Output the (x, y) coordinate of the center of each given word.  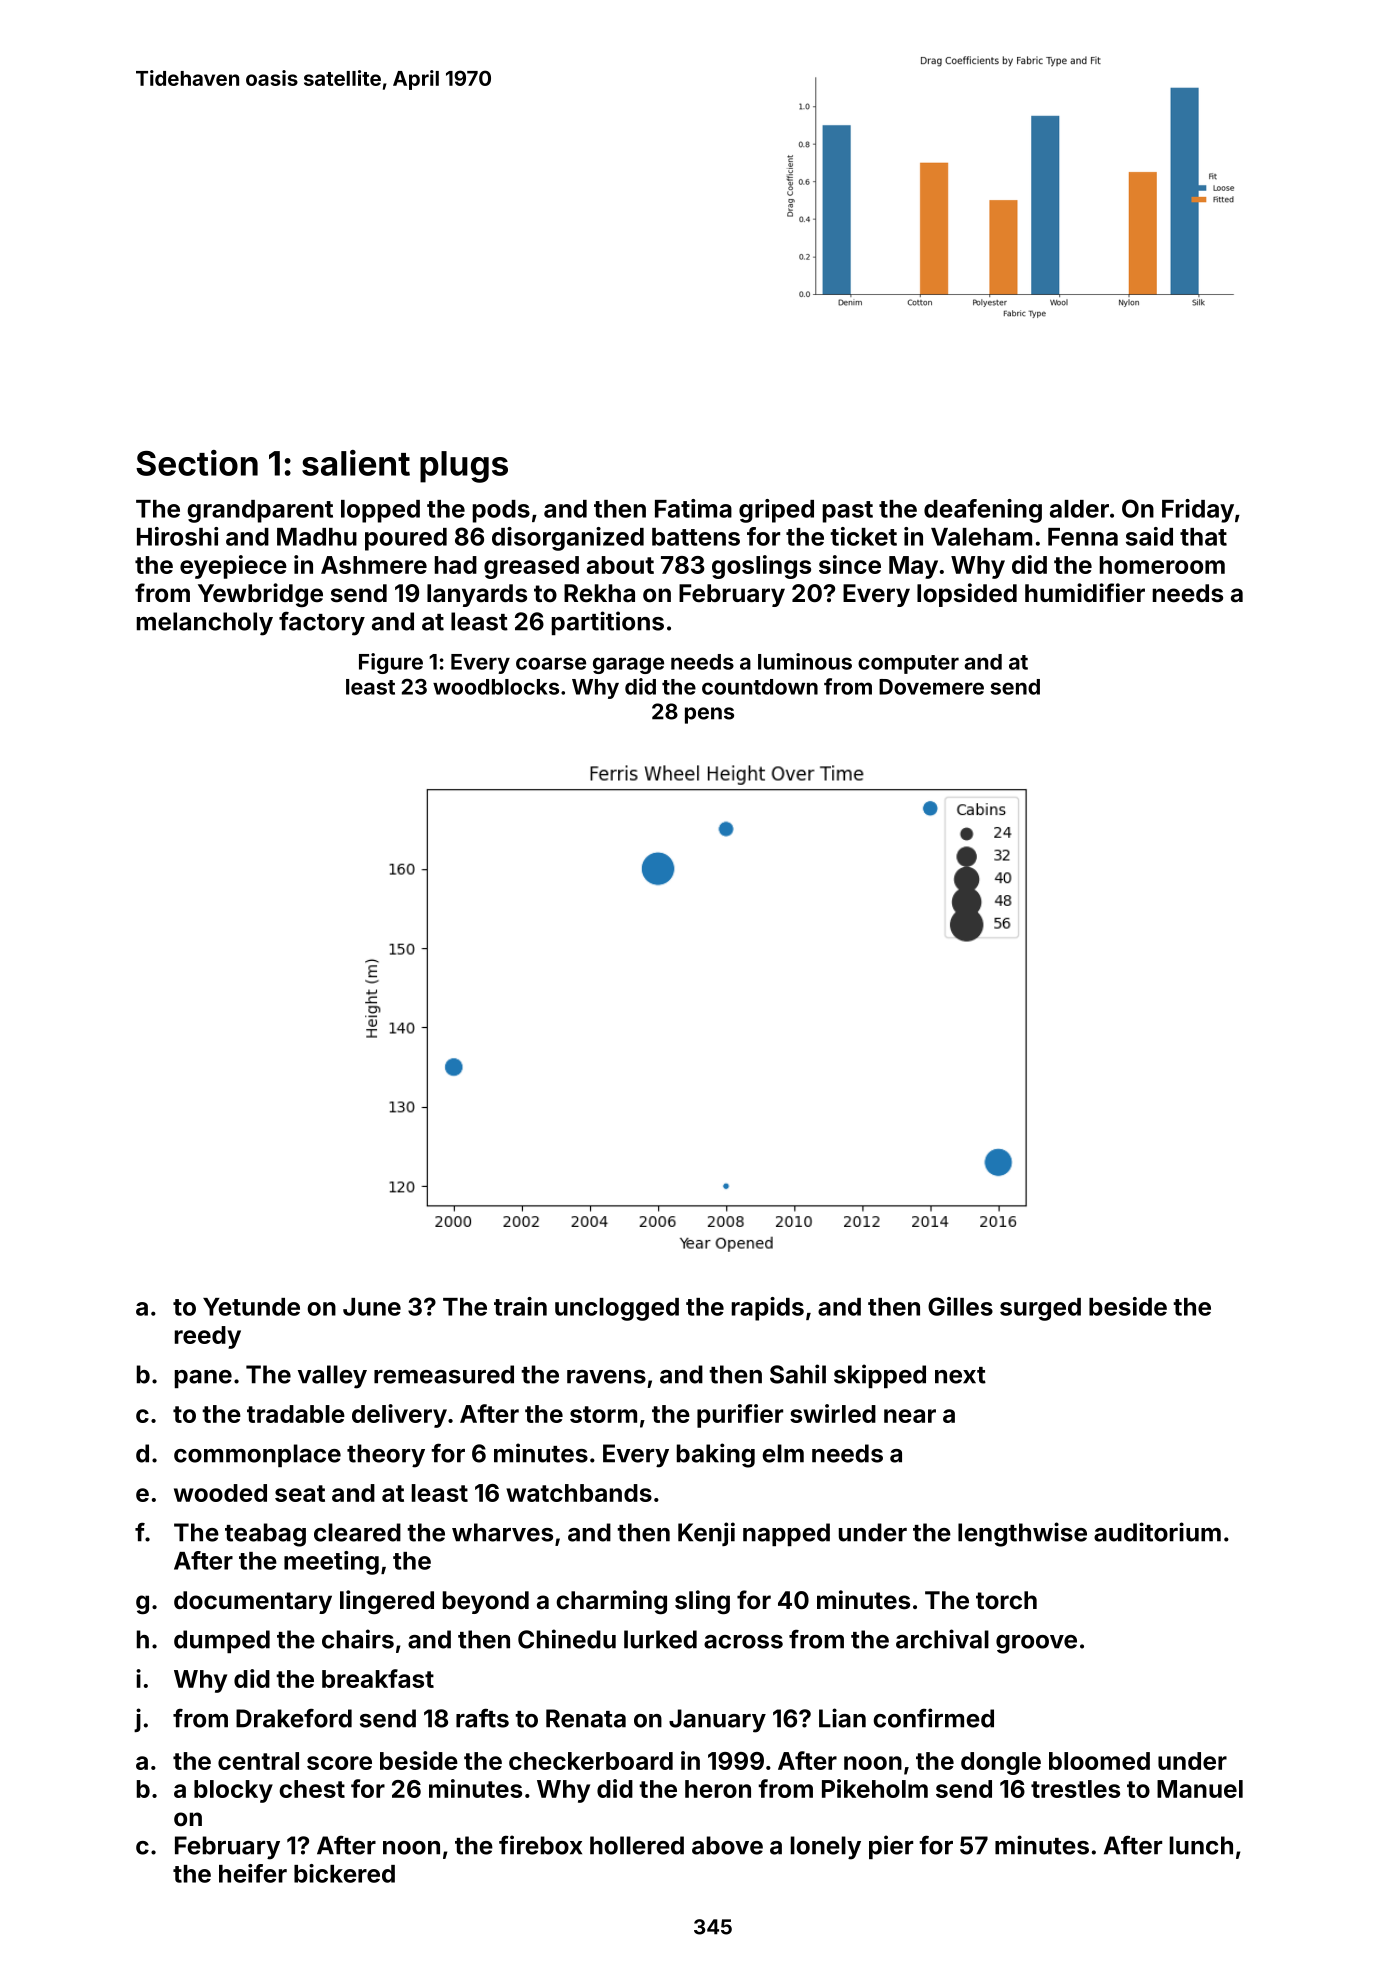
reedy (208, 1337)
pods (501, 511)
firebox (540, 1845)
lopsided (967, 595)
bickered (344, 1873)
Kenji (706, 1534)
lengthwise (1022, 1534)
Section (197, 463)
